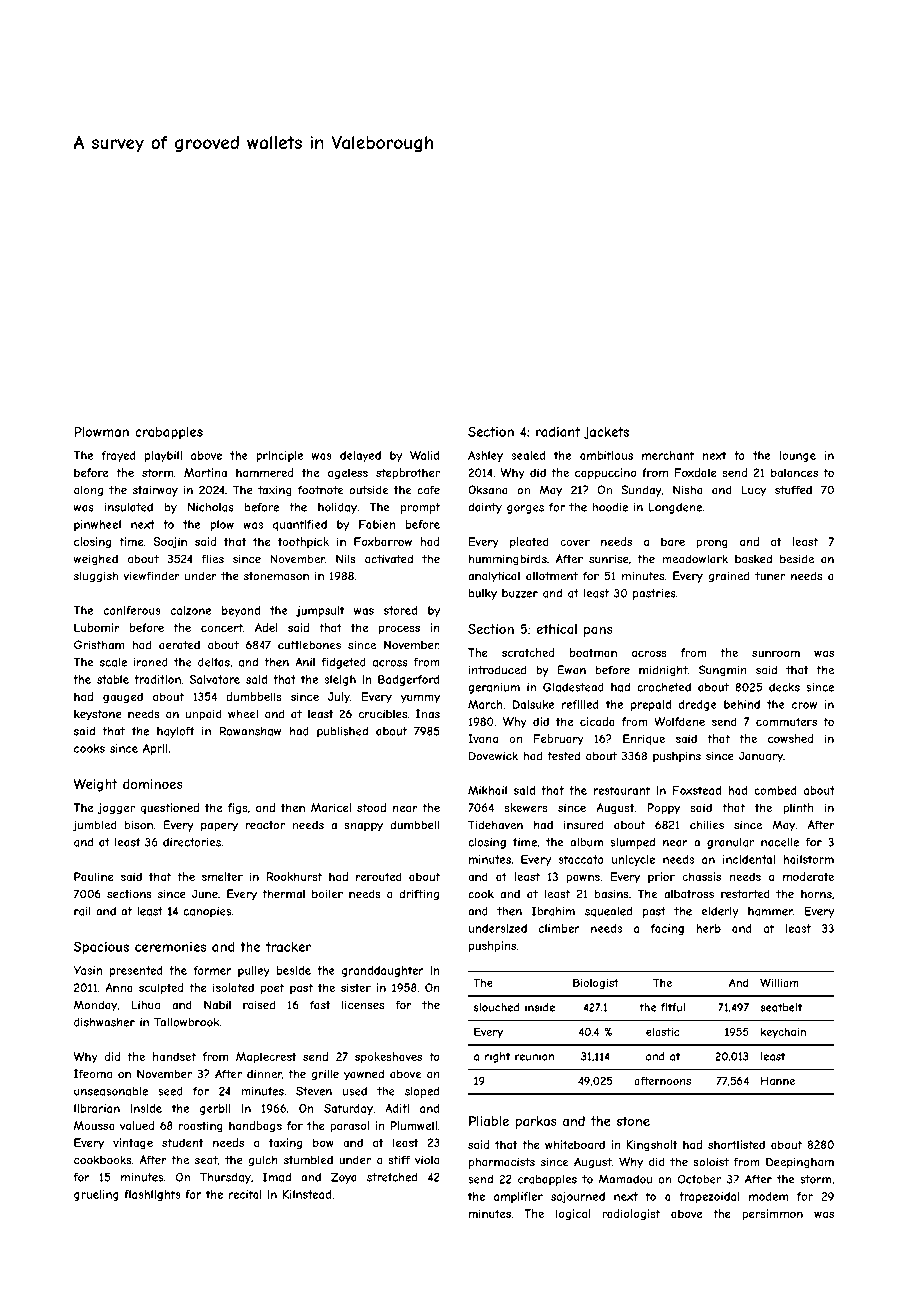 This page has height=1316, width=908. I want to click on beyond, so click(241, 611).
